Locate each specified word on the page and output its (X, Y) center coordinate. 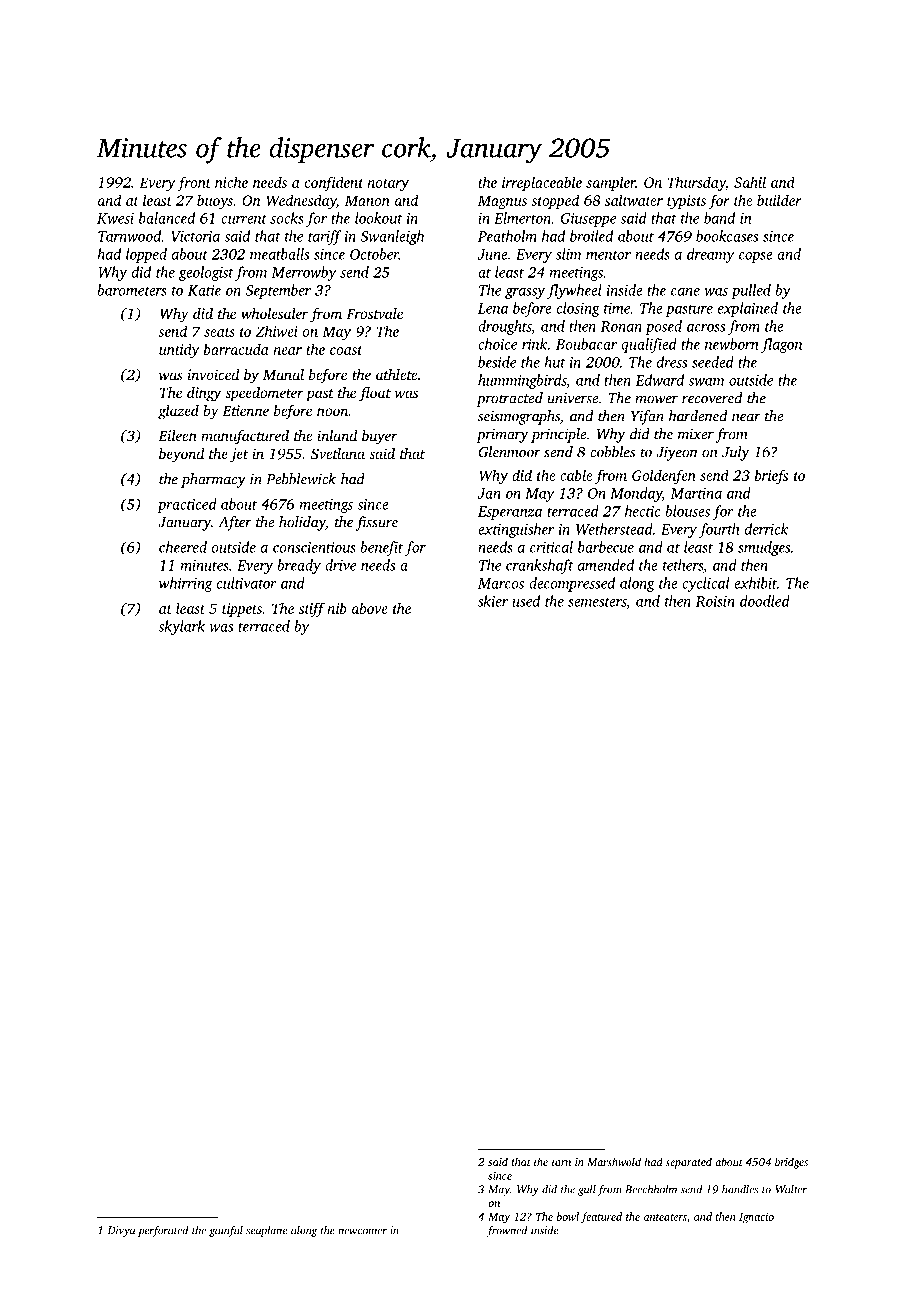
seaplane (266, 1231)
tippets (242, 610)
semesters (597, 602)
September (278, 291)
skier (493, 601)
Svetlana (338, 453)
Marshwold (614, 1161)
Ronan (621, 326)
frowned (507, 1231)
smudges (764, 548)
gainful (226, 1231)
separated (689, 1163)
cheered (183, 547)
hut (555, 362)
